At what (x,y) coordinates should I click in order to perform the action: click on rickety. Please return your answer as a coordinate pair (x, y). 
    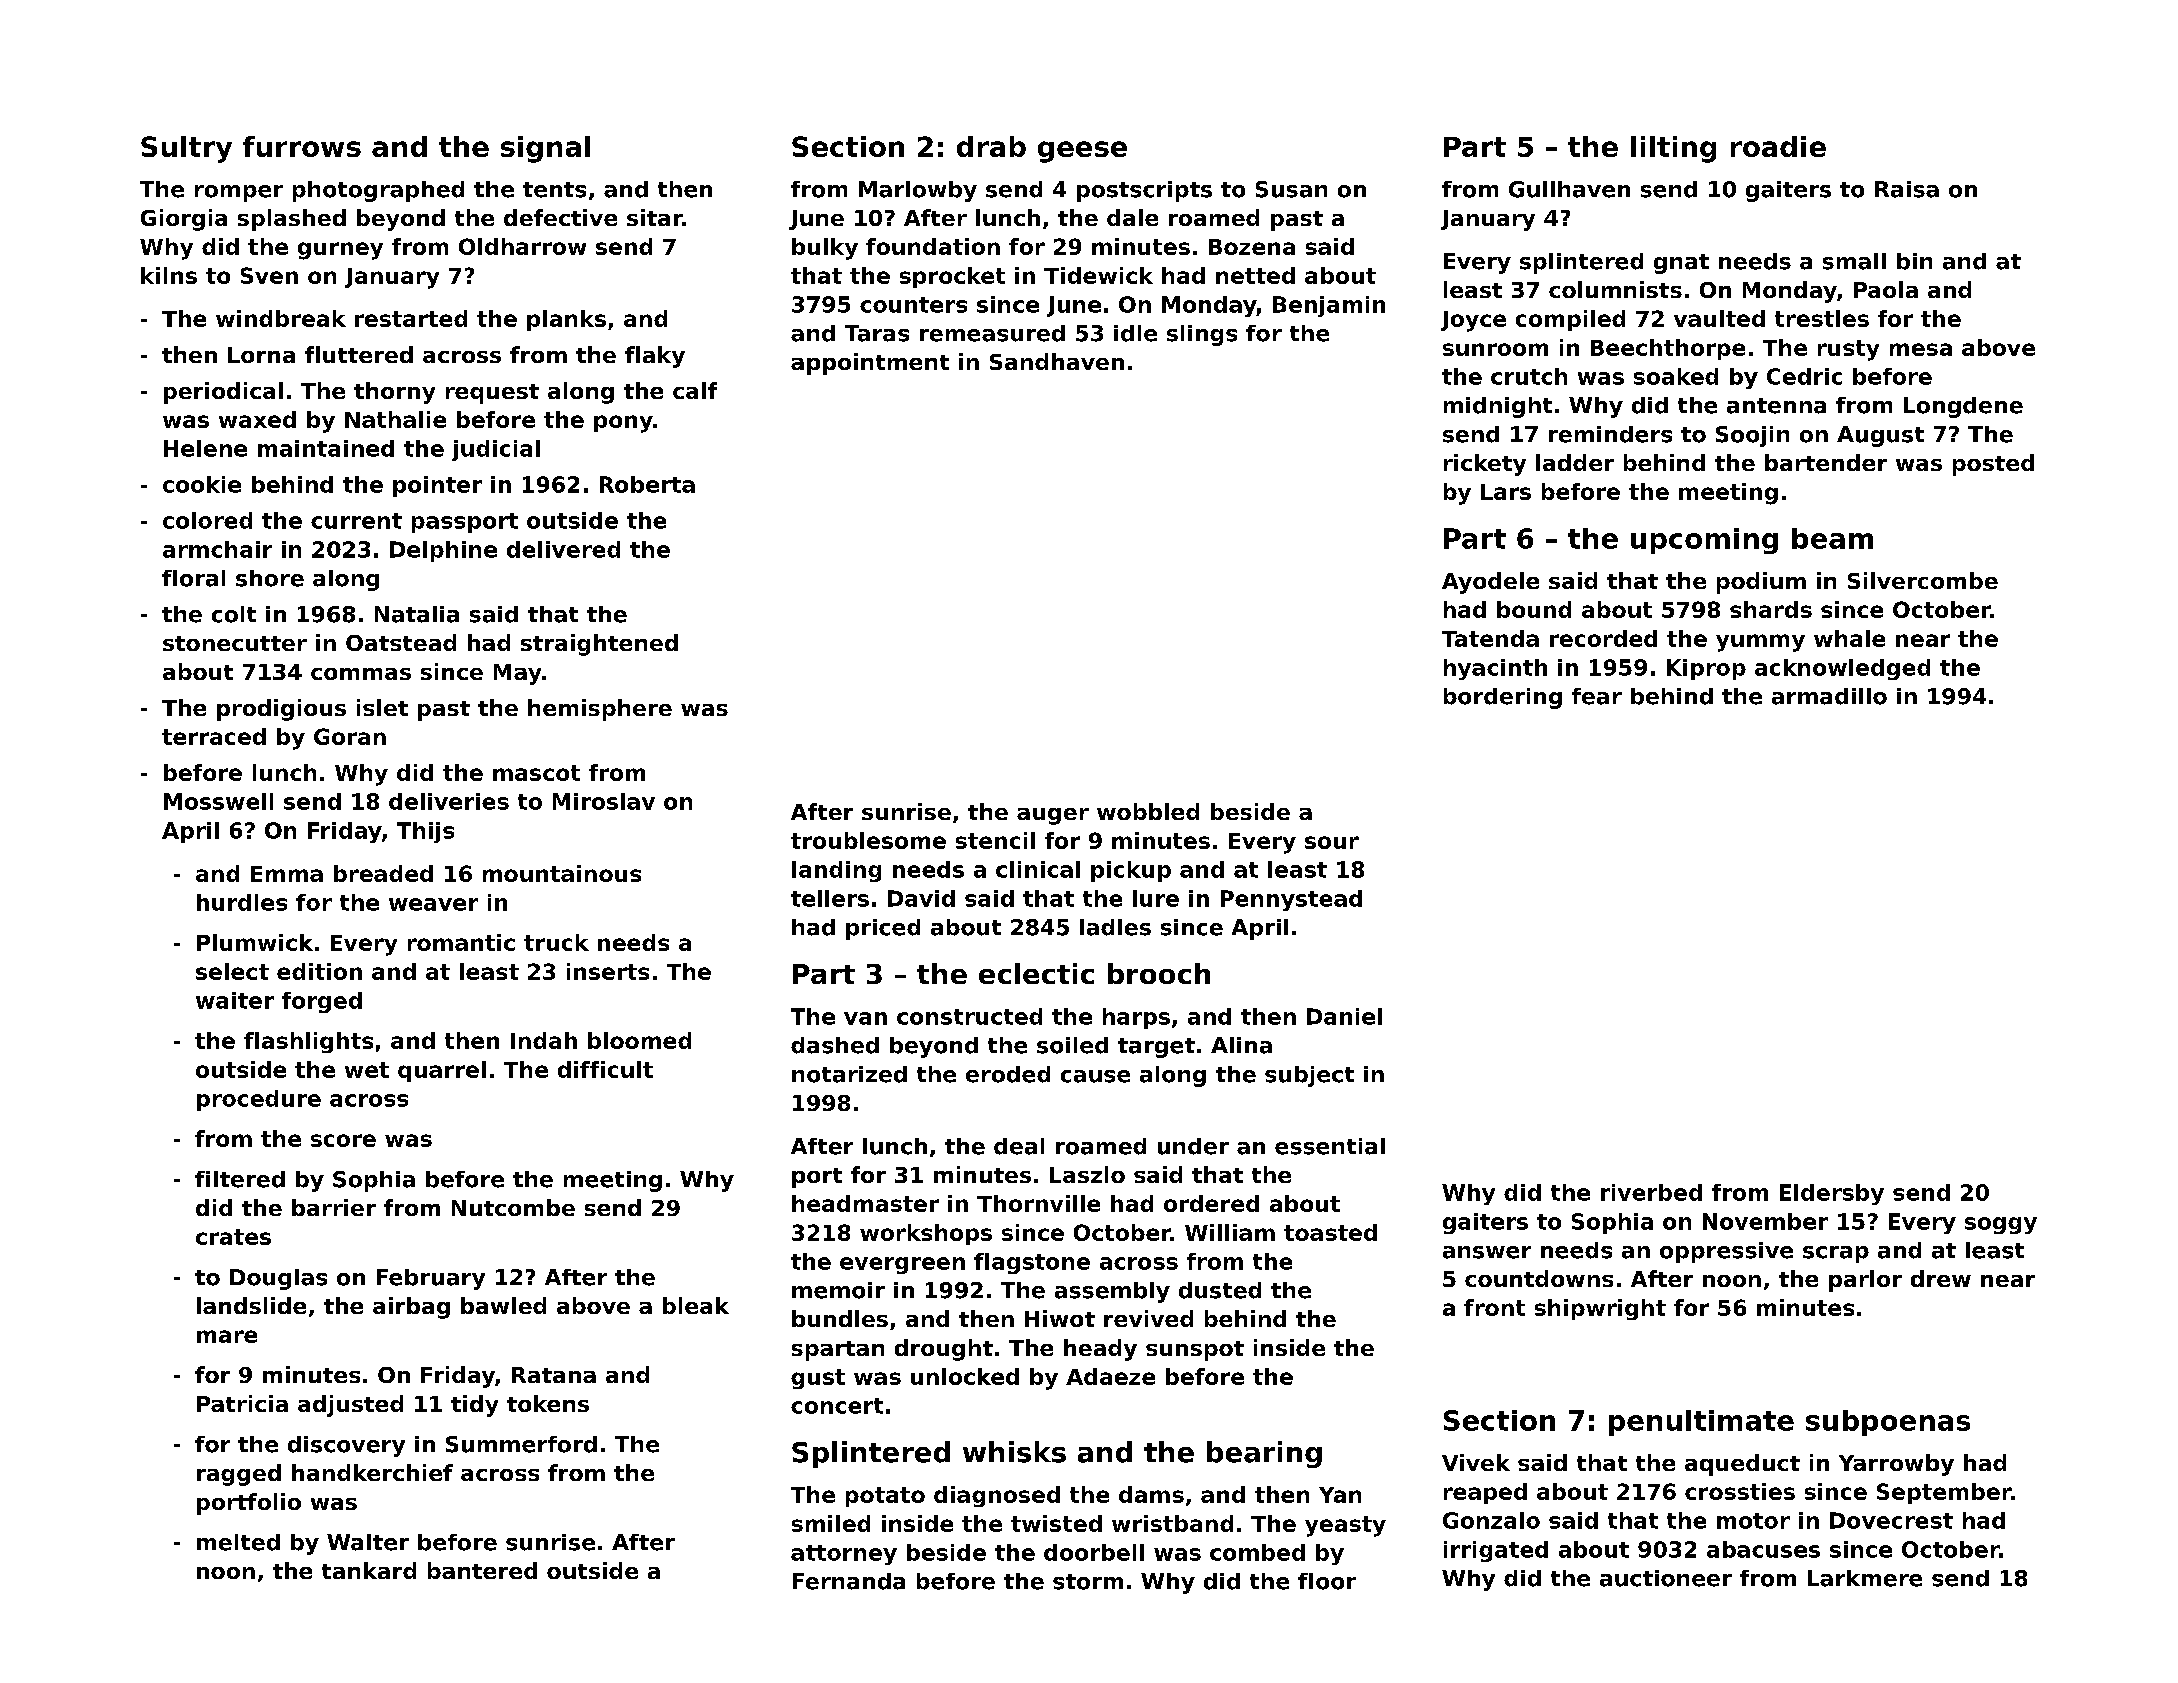
    Looking at the image, I should click on (1485, 465).
